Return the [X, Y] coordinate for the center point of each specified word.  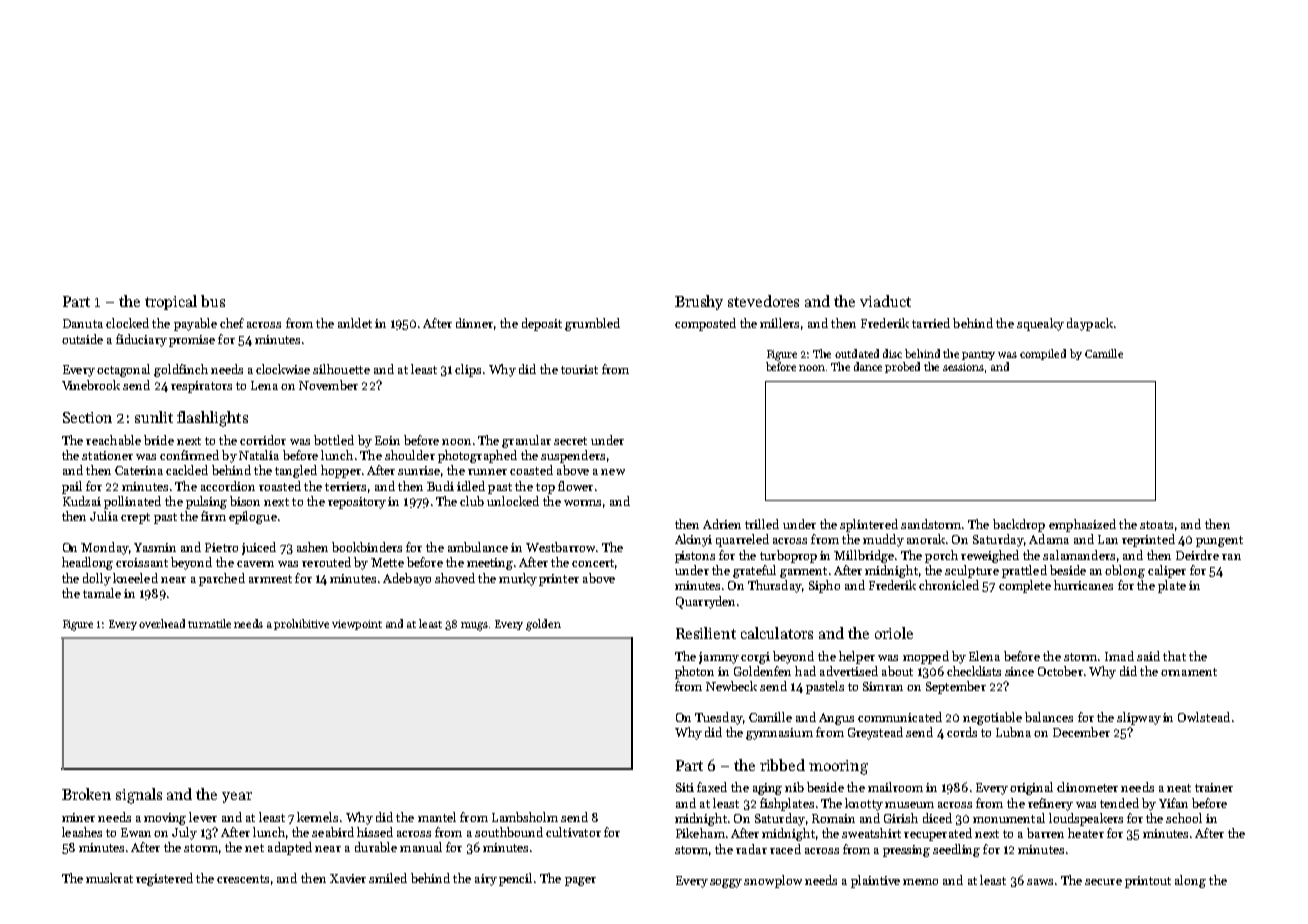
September [956, 687]
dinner [474, 323]
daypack [1090, 324]
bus [213, 301]
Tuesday [719, 718]
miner [78, 817]
